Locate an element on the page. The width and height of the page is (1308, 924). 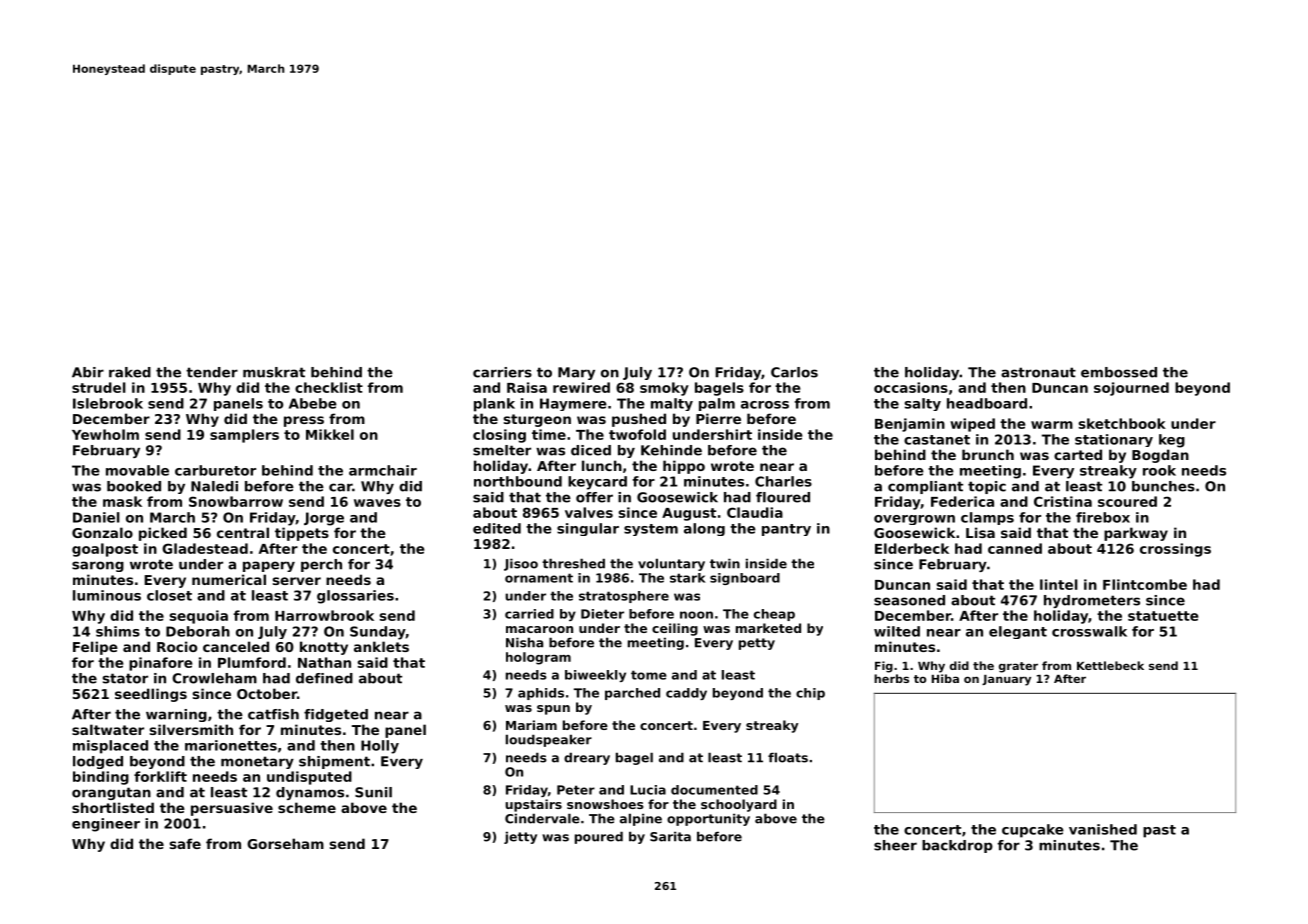
carriers is located at coordinates (502, 372).
